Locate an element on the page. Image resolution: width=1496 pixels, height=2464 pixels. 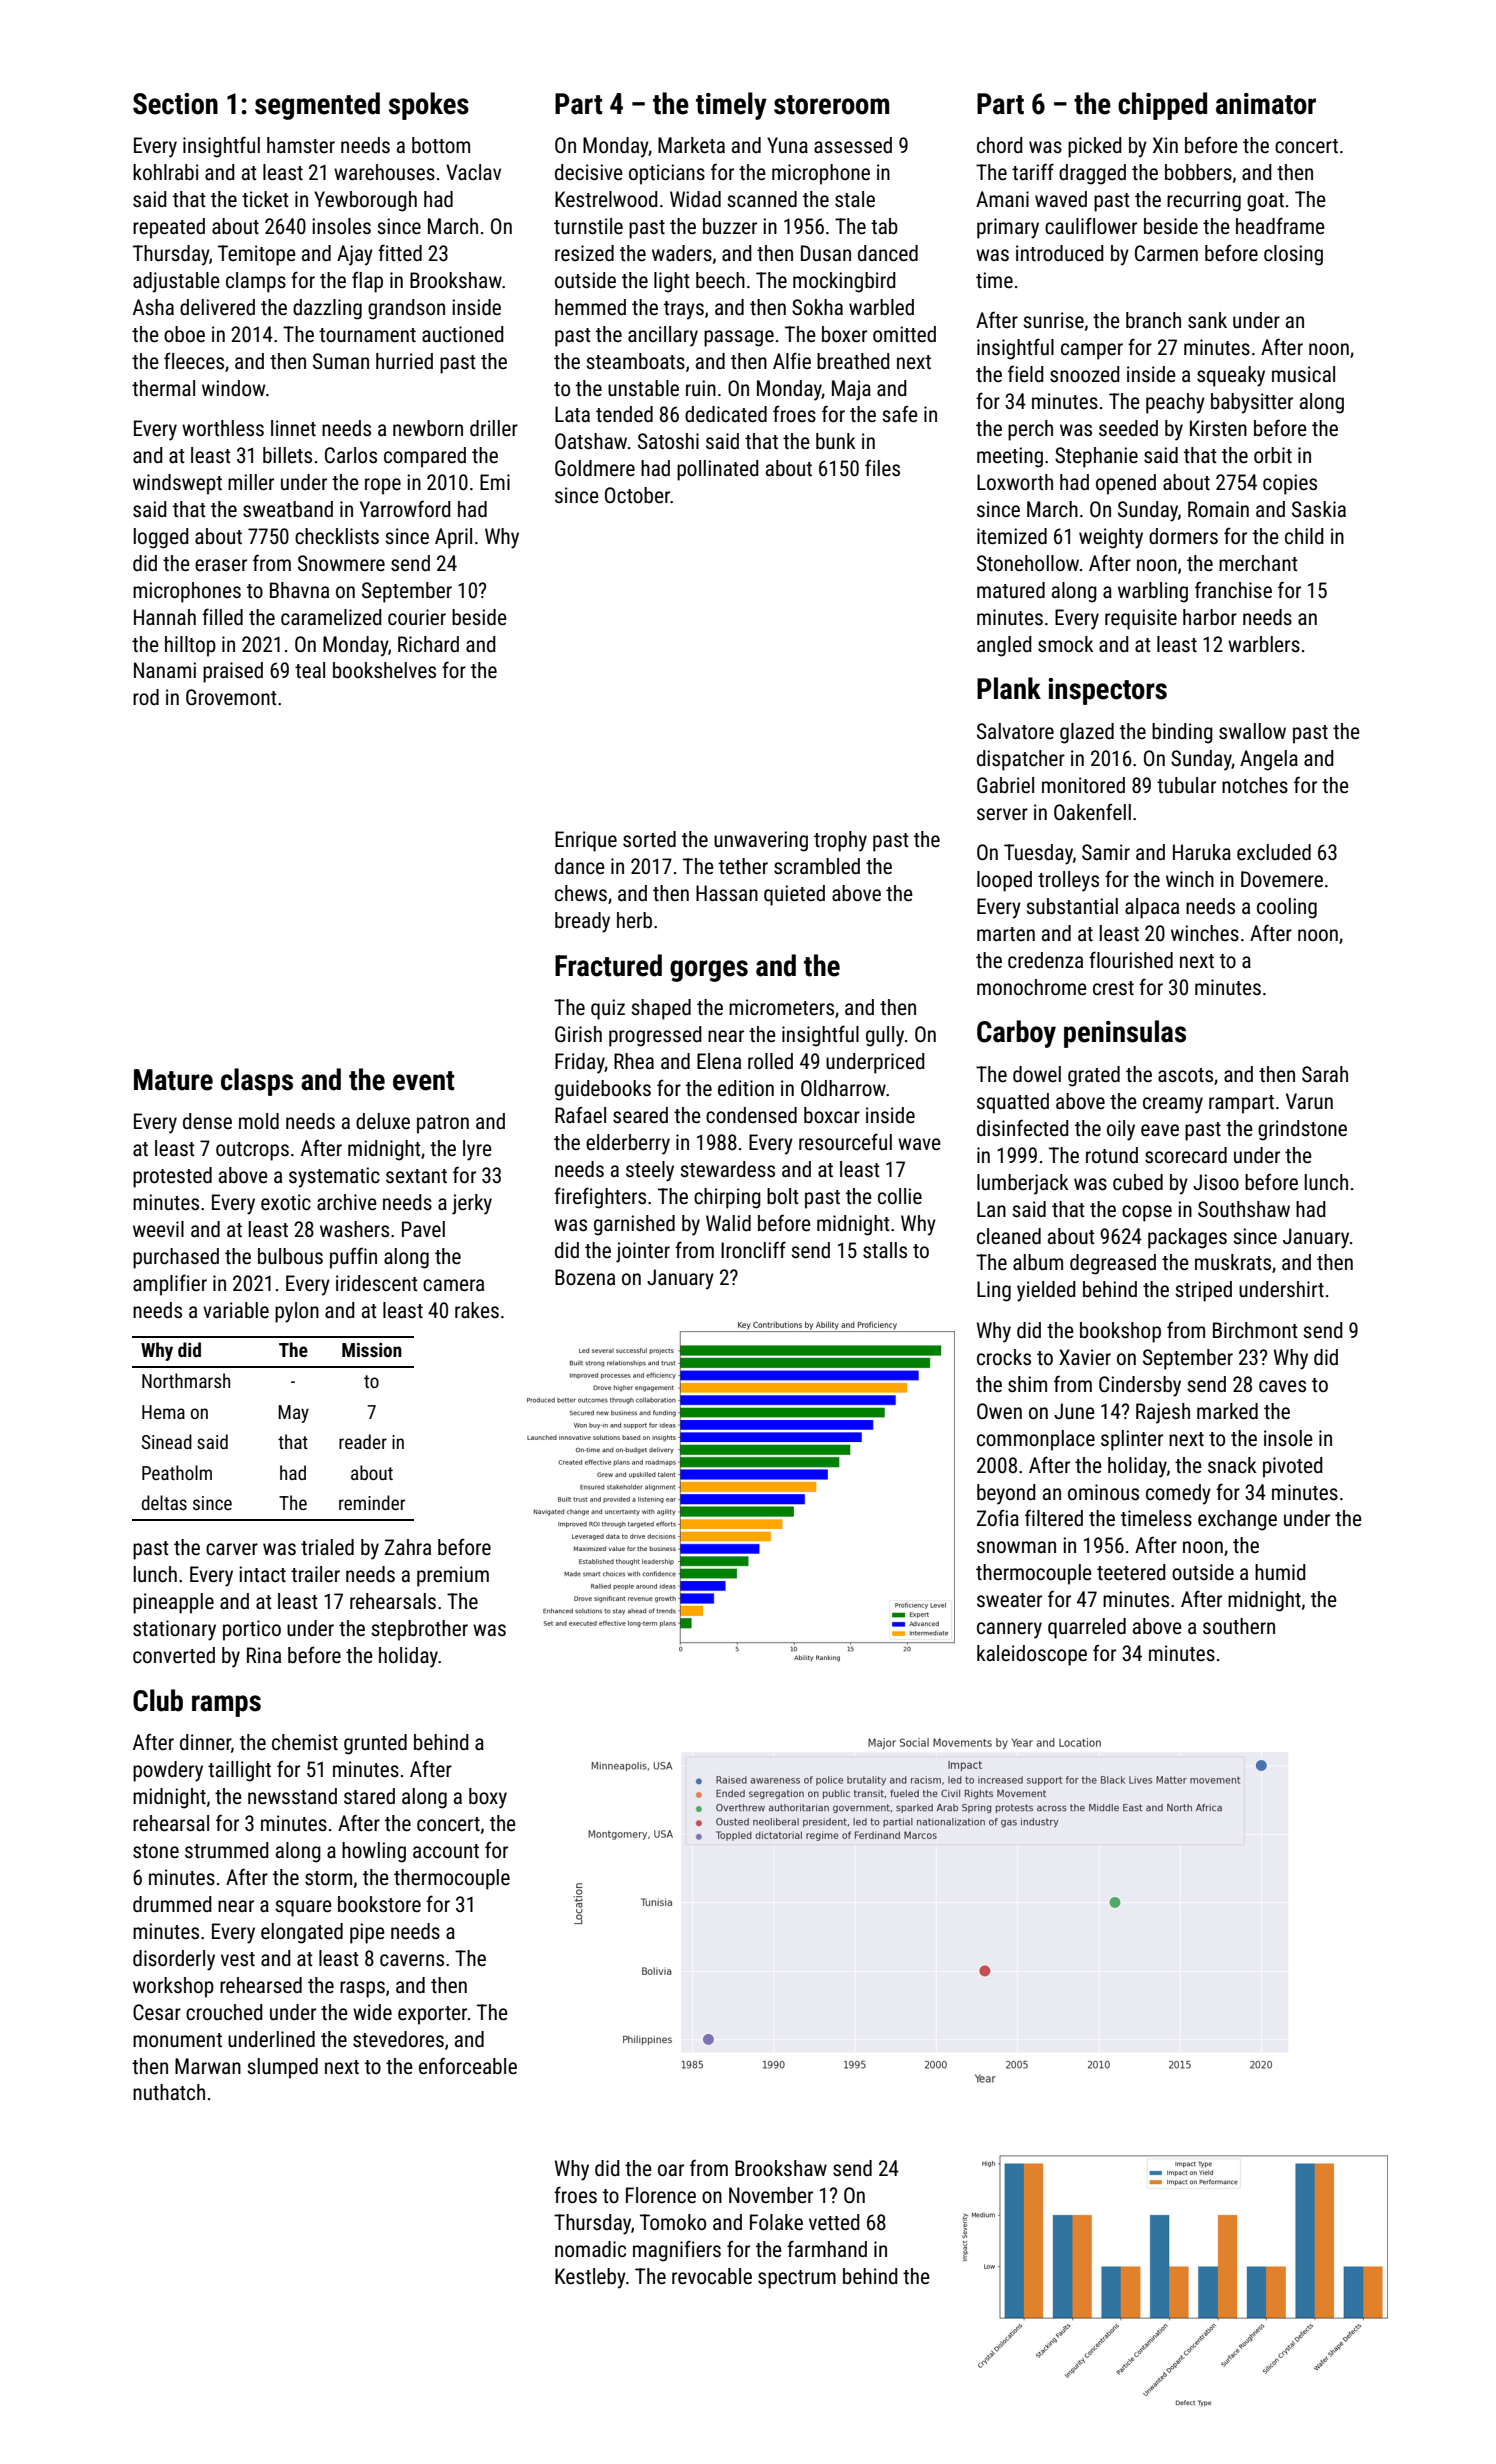
safe is located at coordinates (900, 414).
